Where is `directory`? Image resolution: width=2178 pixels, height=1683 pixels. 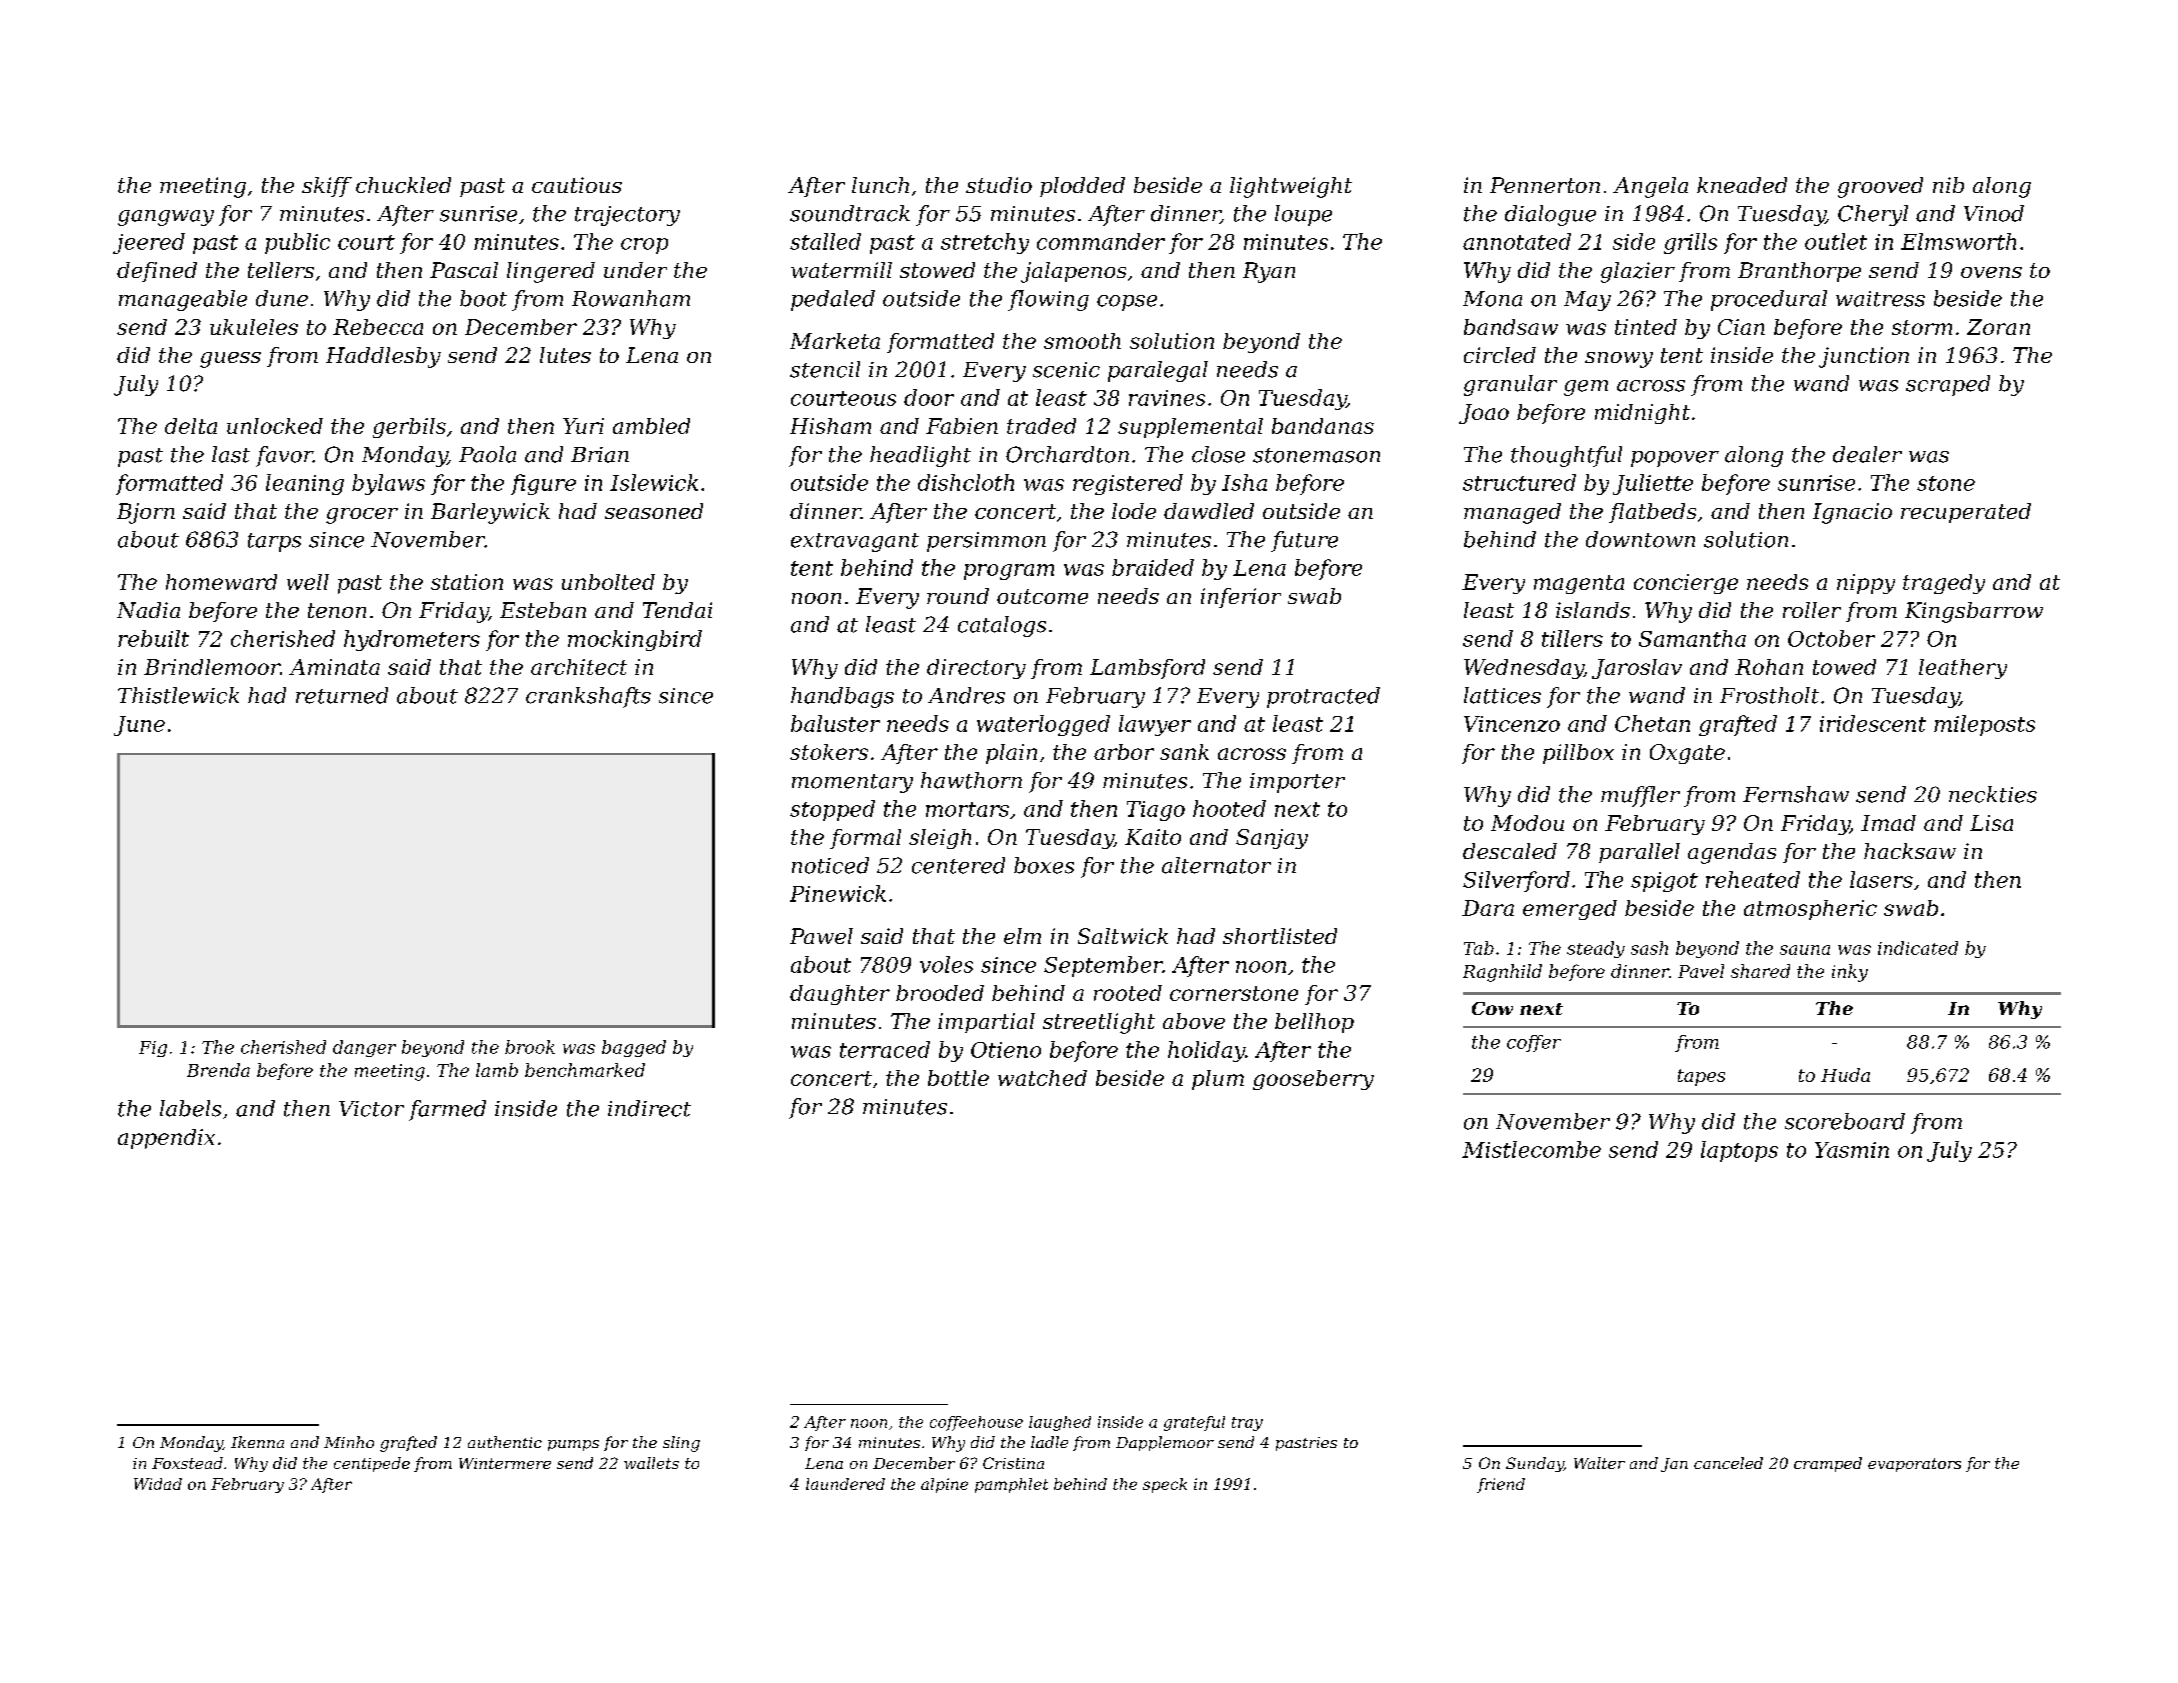
directory is located at coordinates (976, 669).
